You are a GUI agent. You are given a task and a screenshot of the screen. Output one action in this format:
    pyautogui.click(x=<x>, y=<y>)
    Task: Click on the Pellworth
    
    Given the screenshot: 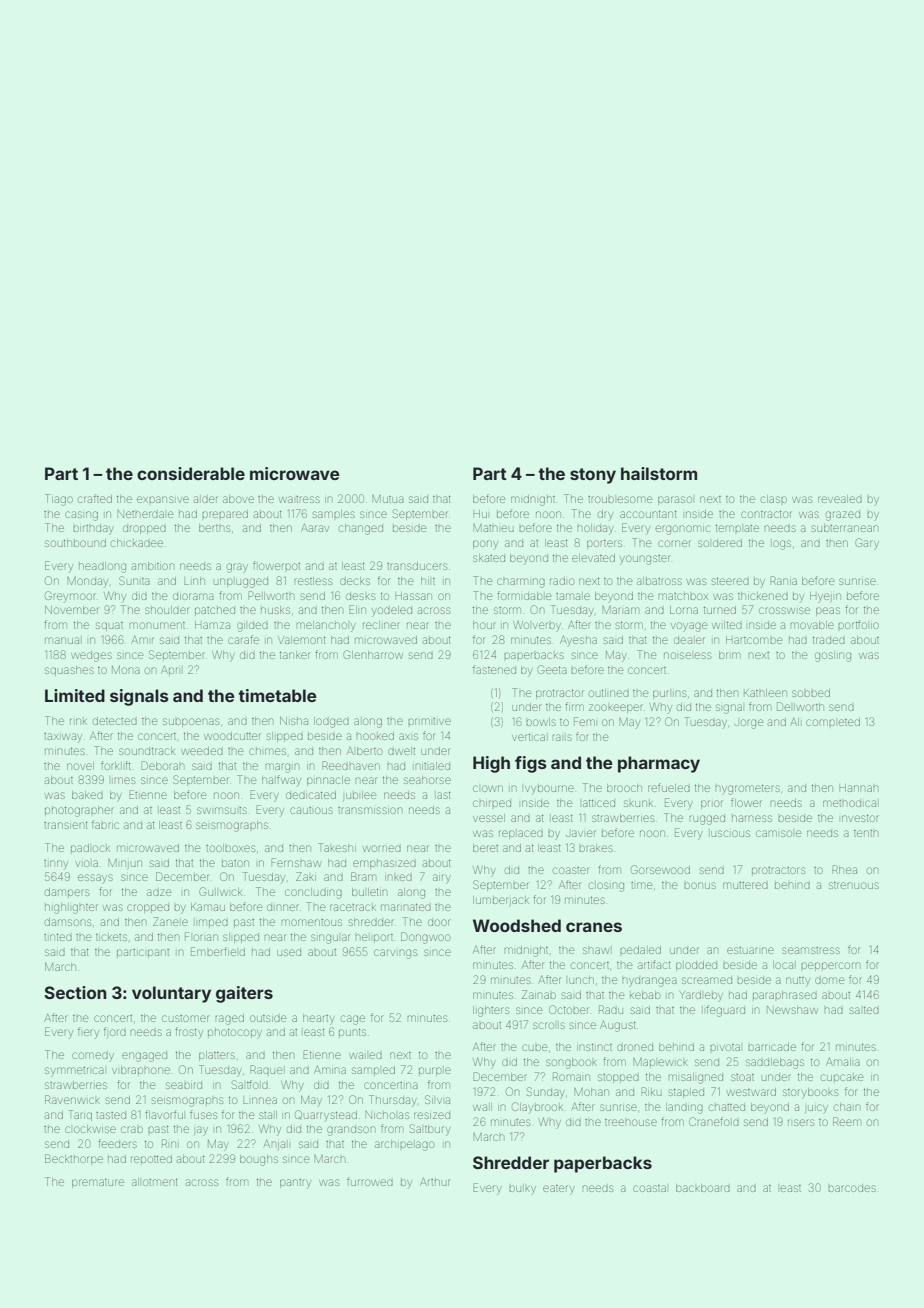 What is the action you would take?
    pyautogui.click(x=271, y=595)
